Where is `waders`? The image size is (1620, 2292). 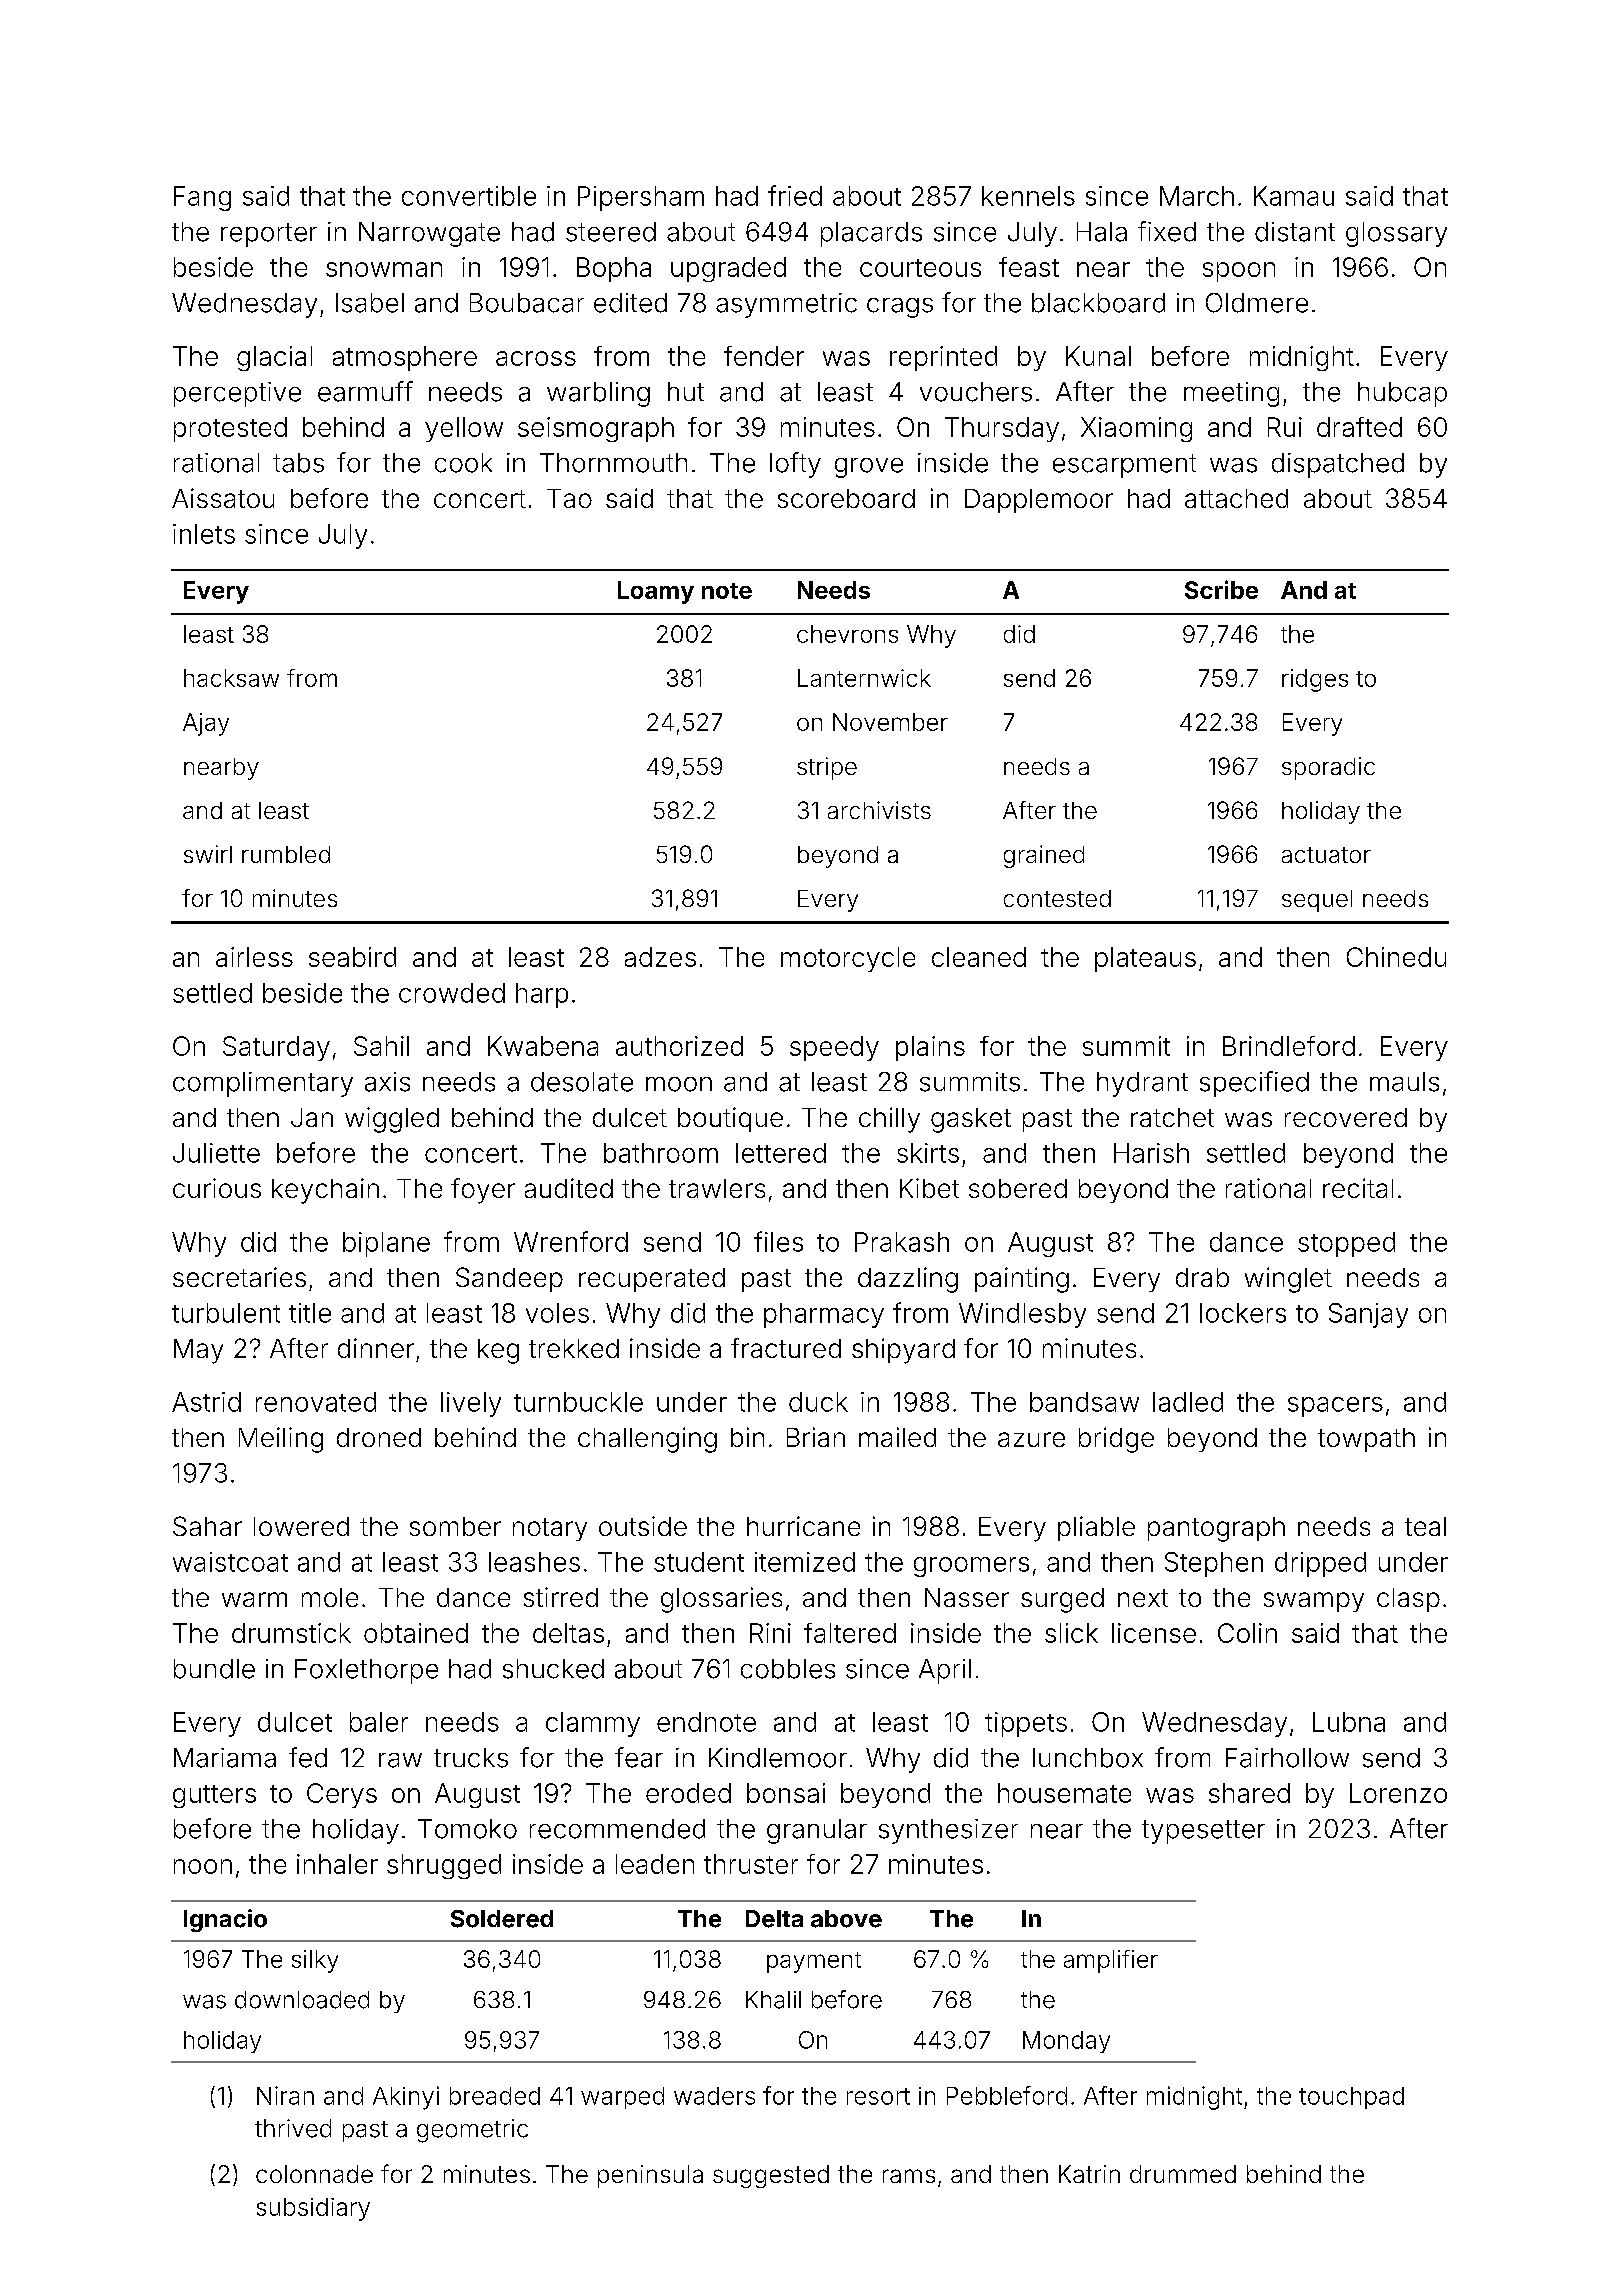
waders is located at coordinates (714, 2096).
